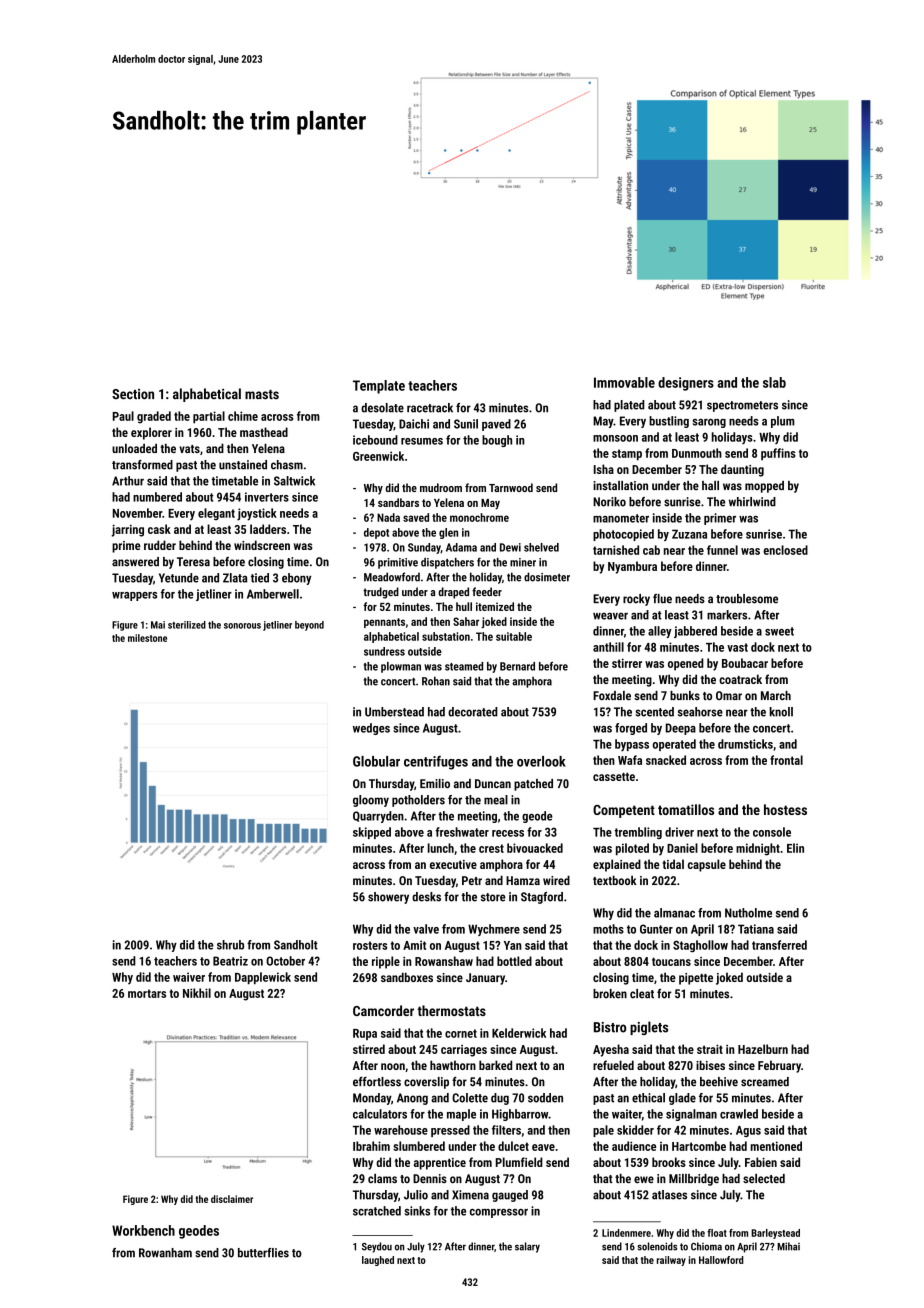 Image resolution: width=924 pixels, height=1308 pixels. I want to click on bustling, so click(669, 422).
